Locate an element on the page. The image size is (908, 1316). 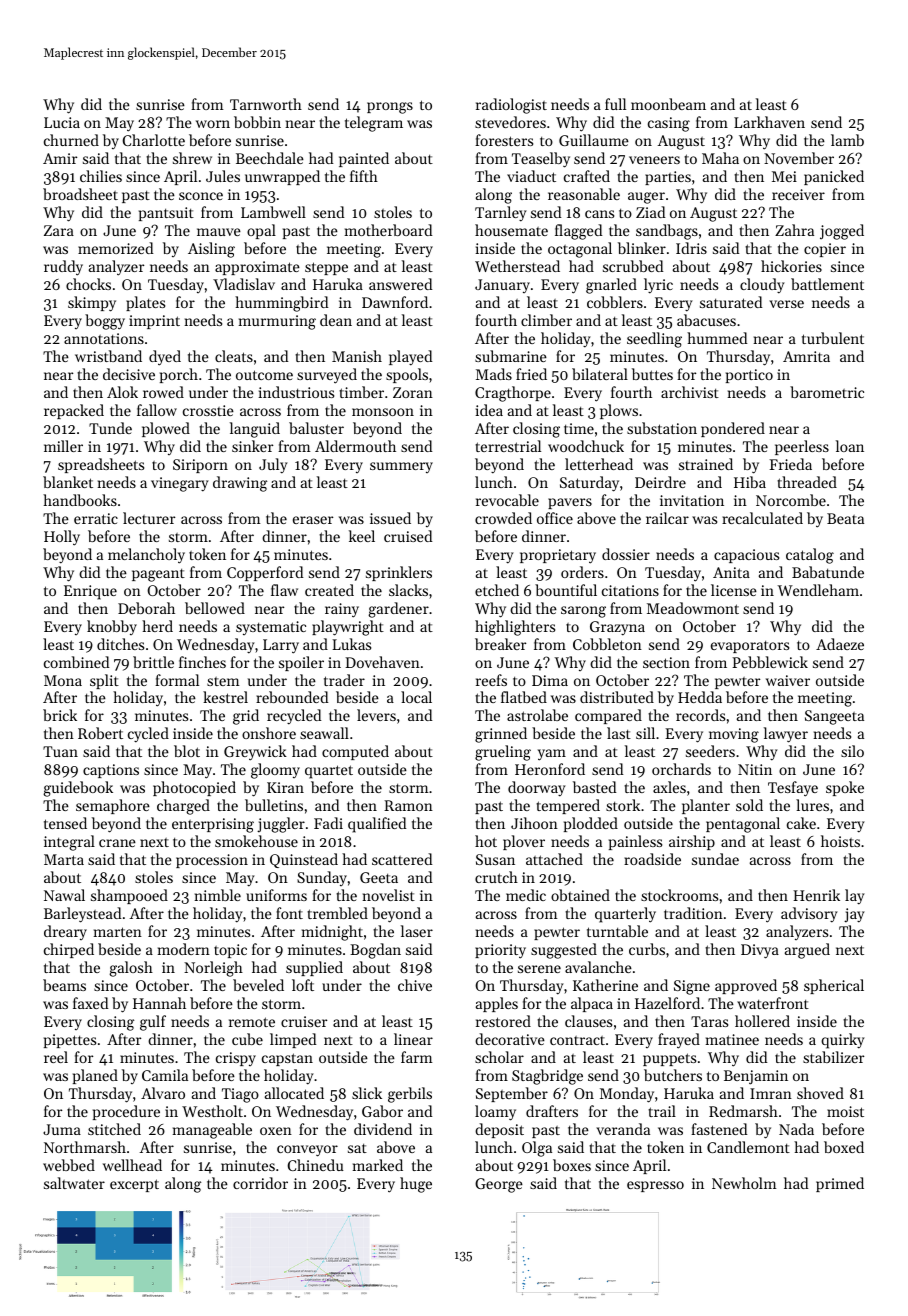
Juma is located at coordinates (62, 1129).
